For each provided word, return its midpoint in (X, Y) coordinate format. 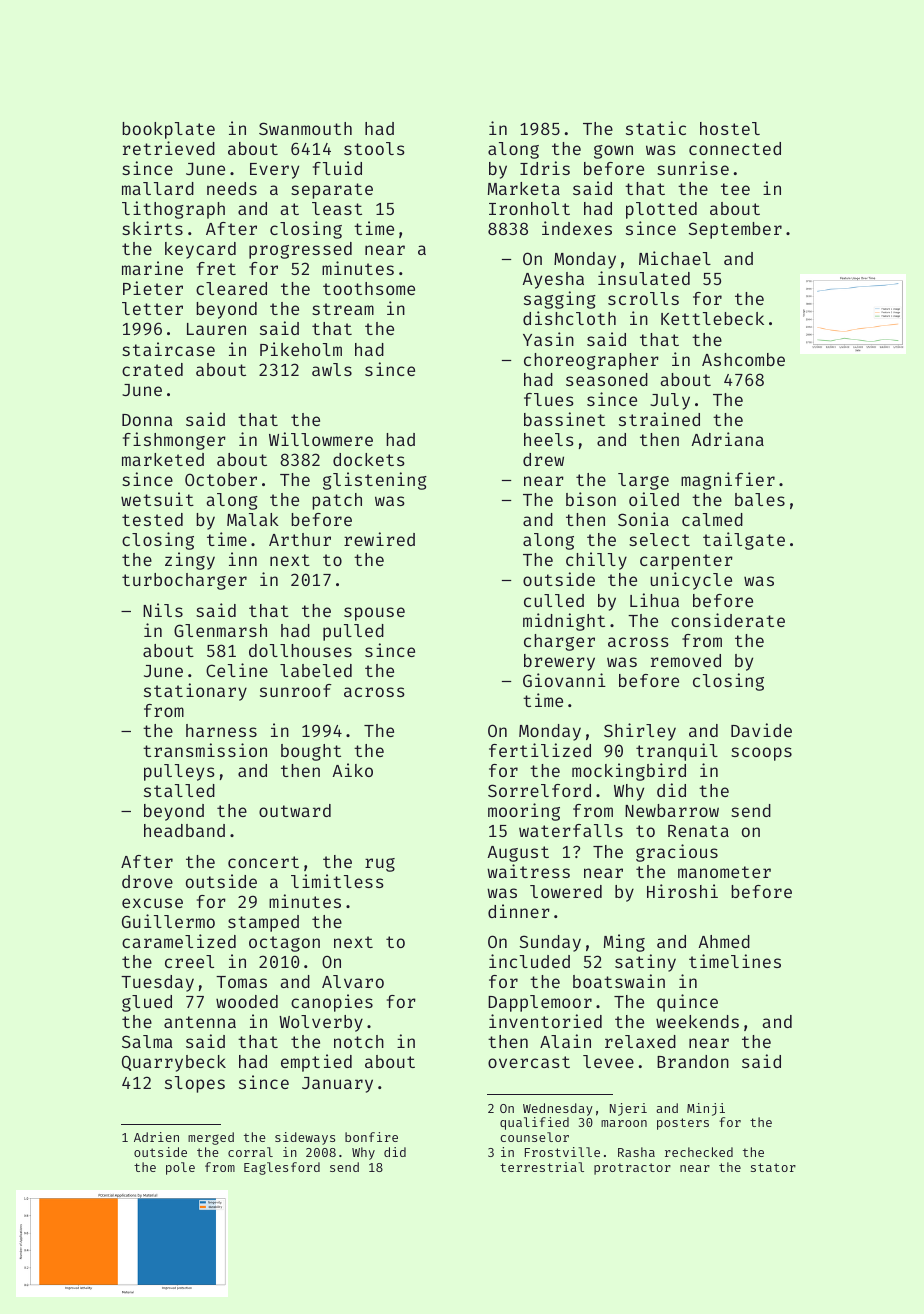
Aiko (353, 770)
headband (184, 830)
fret (216, 268)
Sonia (643, 519)
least (337, 208)
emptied (316, 1063)
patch (337, 501)
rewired (379, 539)
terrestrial (542, 1167)
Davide (761, 730)
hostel (730, 128)
